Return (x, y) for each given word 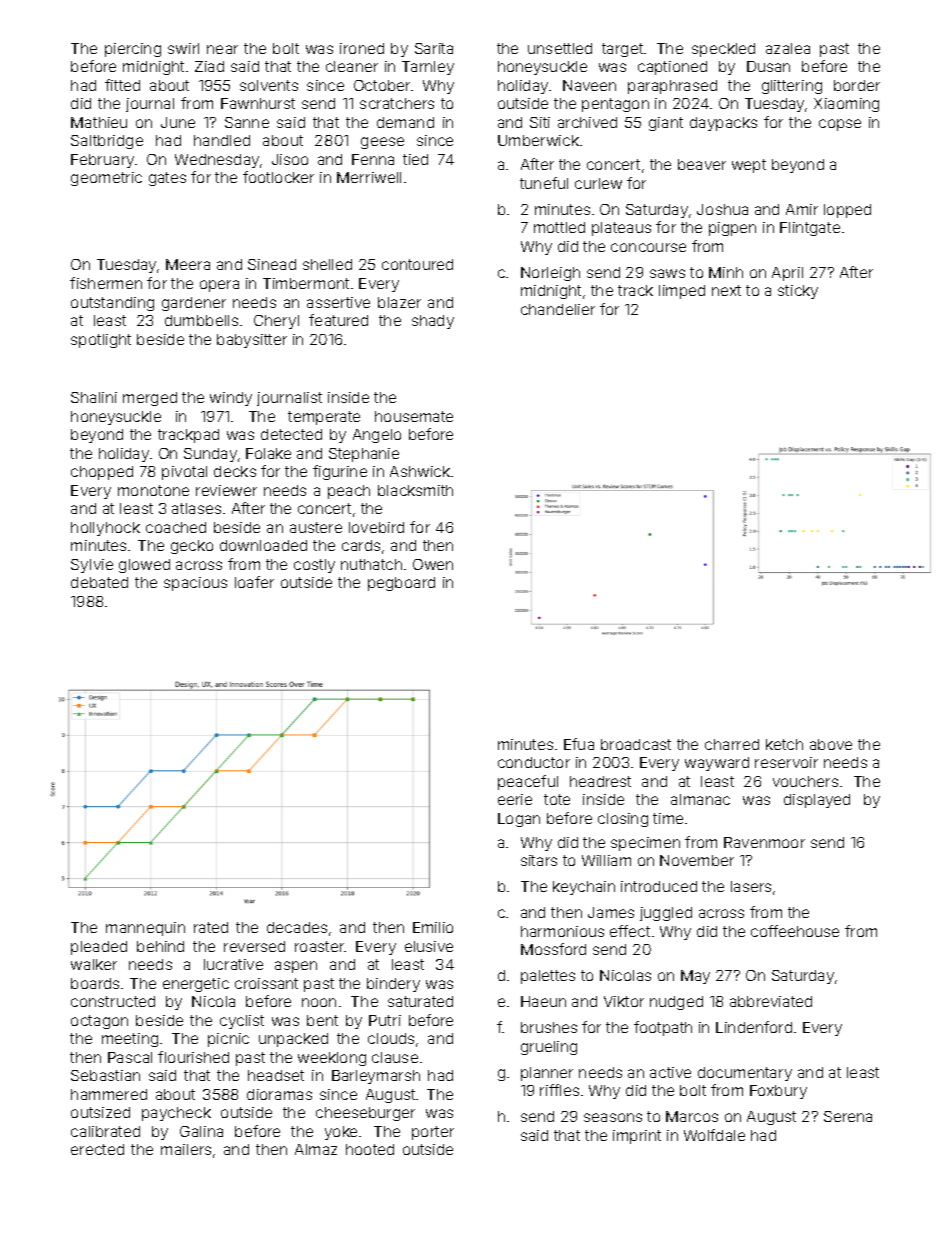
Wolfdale (714, 1135)
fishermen (106, 283)
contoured (417, 264)
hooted (370, 1149)
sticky (798, 292)
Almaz (316, 1149)
